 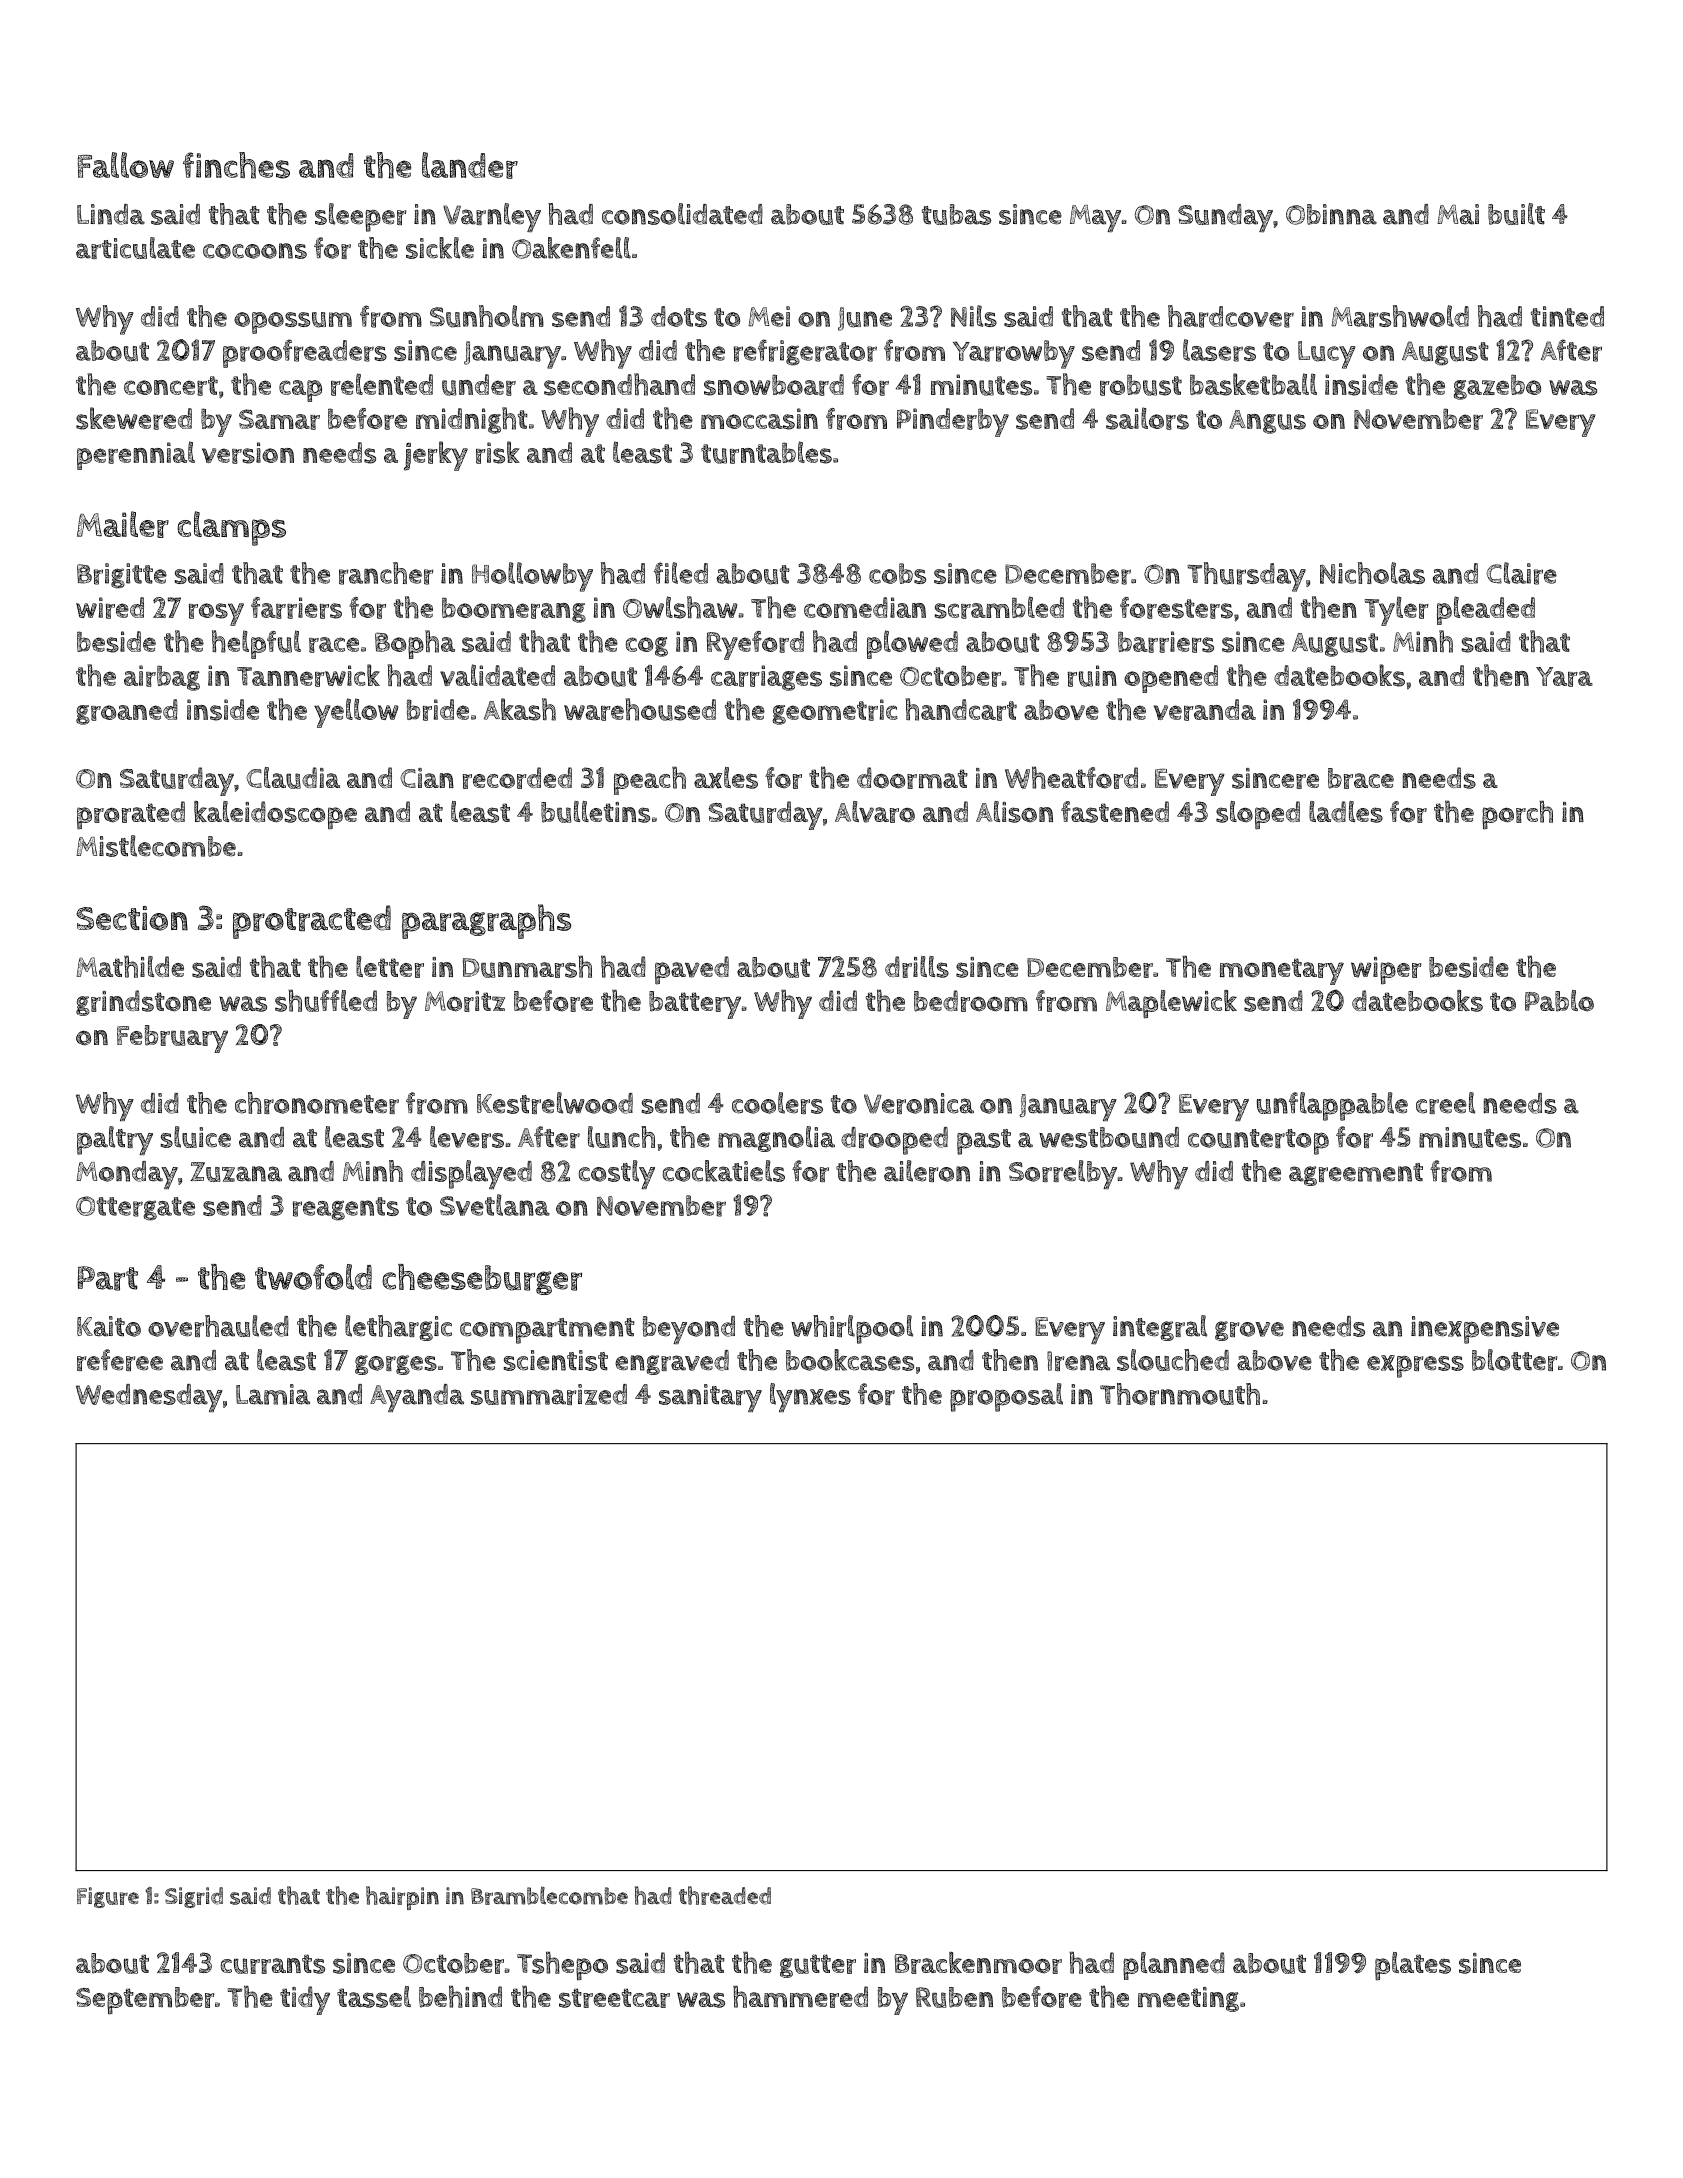 What do you see at coordinates (1400, 316) in the screenshot?
I see `Marshwold` at bounding box center [1400, 316].
